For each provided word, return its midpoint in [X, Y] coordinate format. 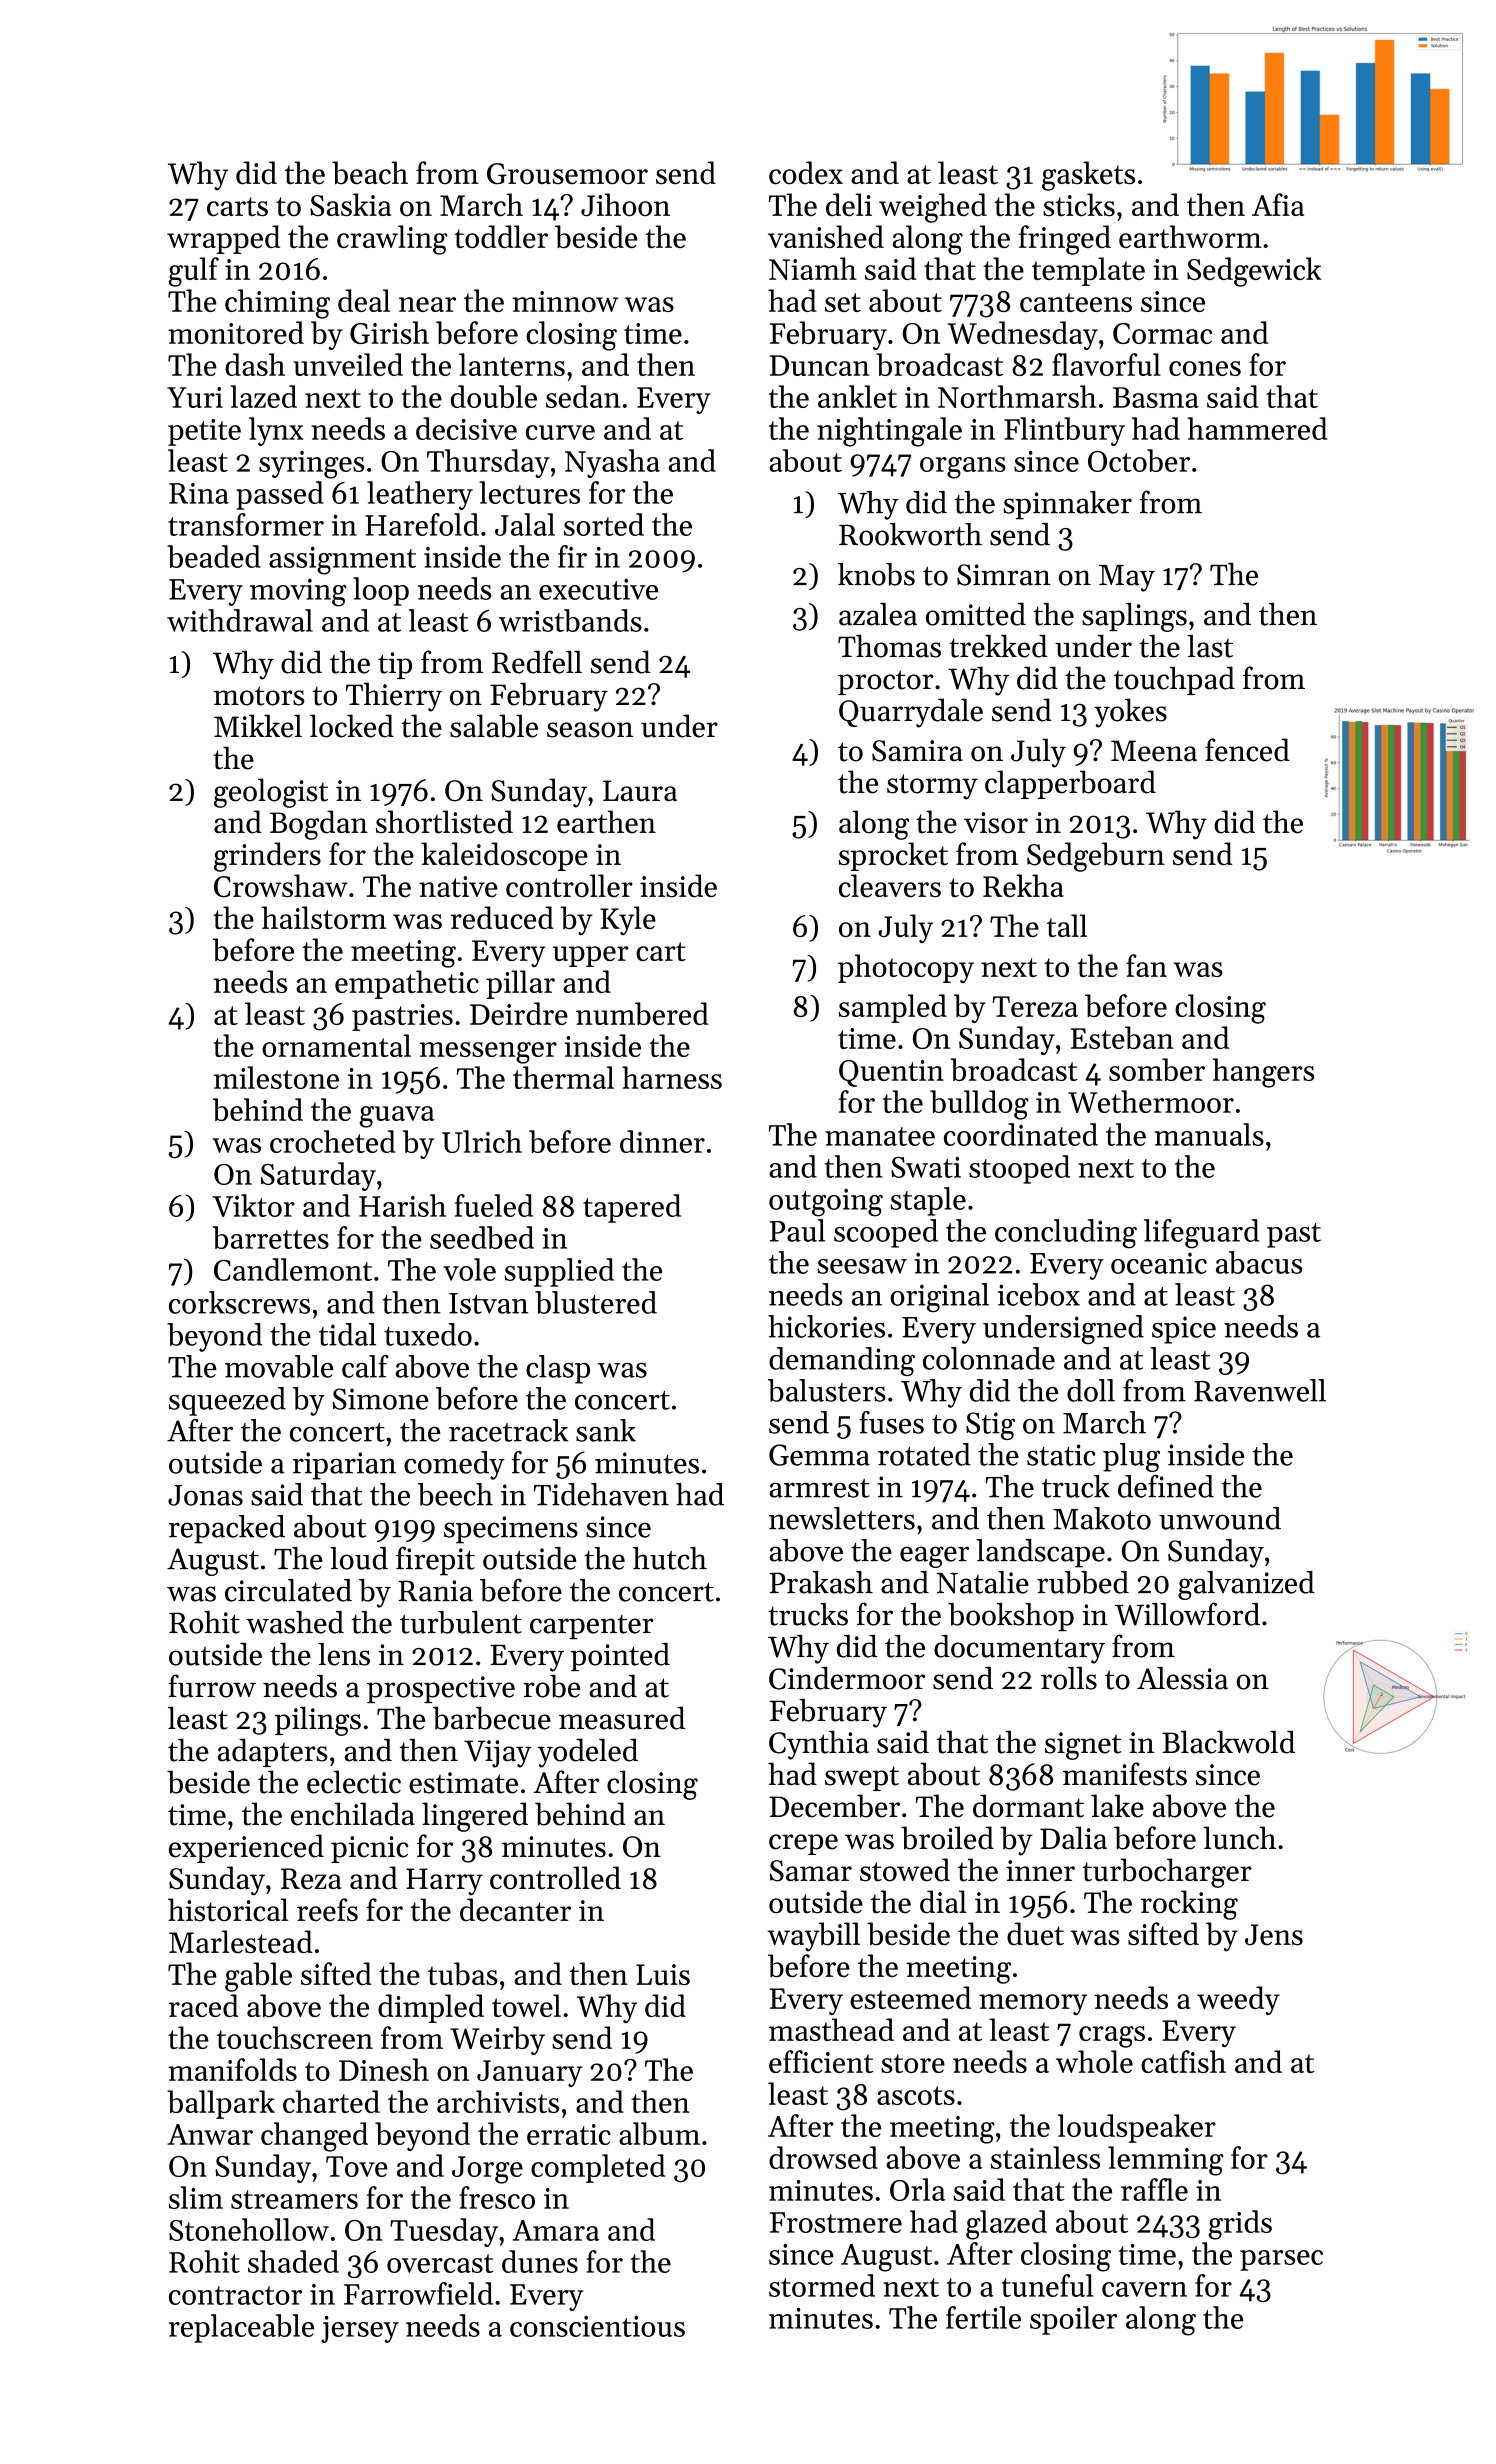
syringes [311, 465]
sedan [583, 396]
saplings [1134, 617]
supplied [559, 1272]
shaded [293, 2261]
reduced [502, 917]
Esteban [1122, 1037]
